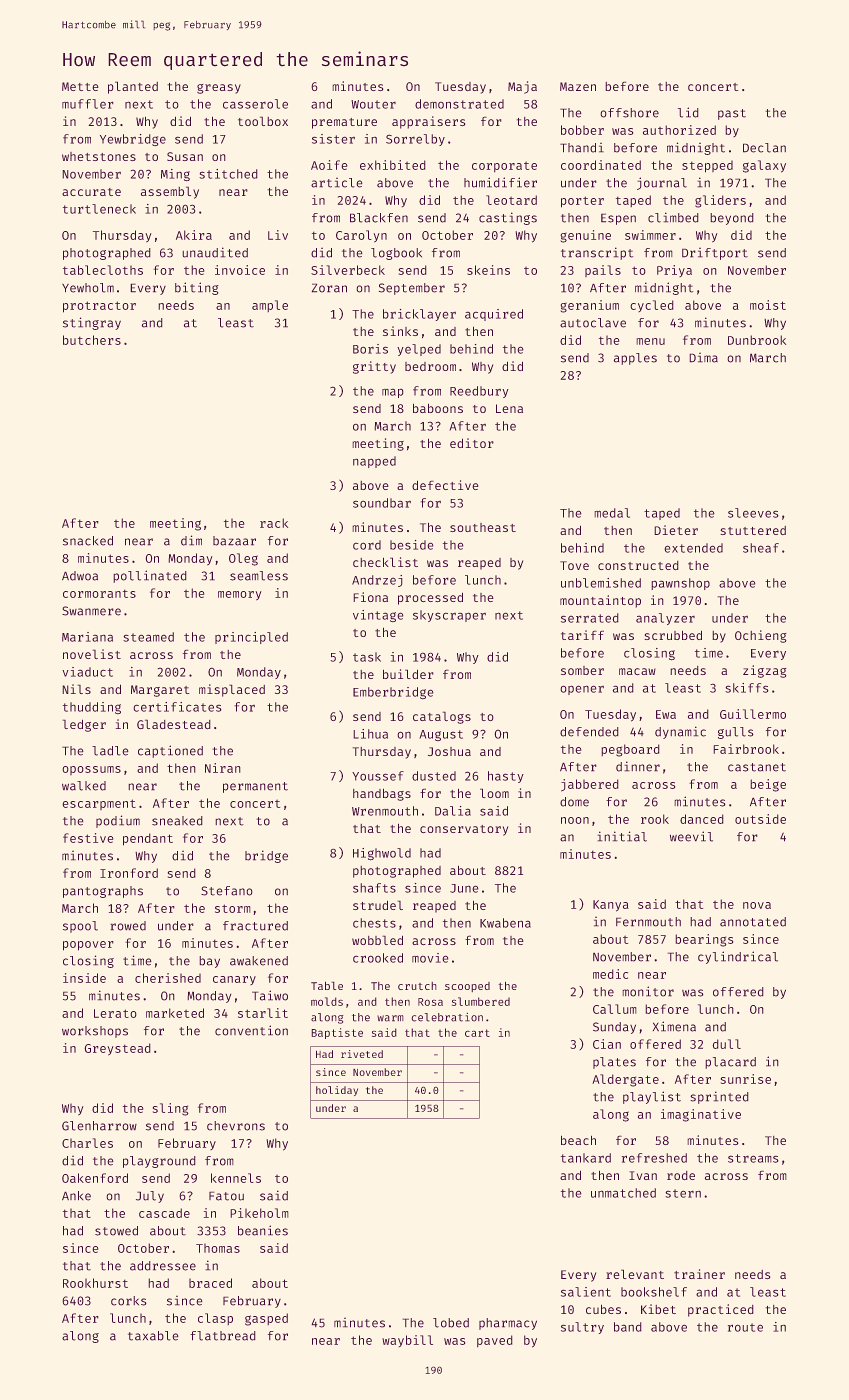 The height and width of the page is (1400, 849). What do you see at coordinates (370, 734) in the page?
I see `Lihua` at bounding box center [370, 734].
